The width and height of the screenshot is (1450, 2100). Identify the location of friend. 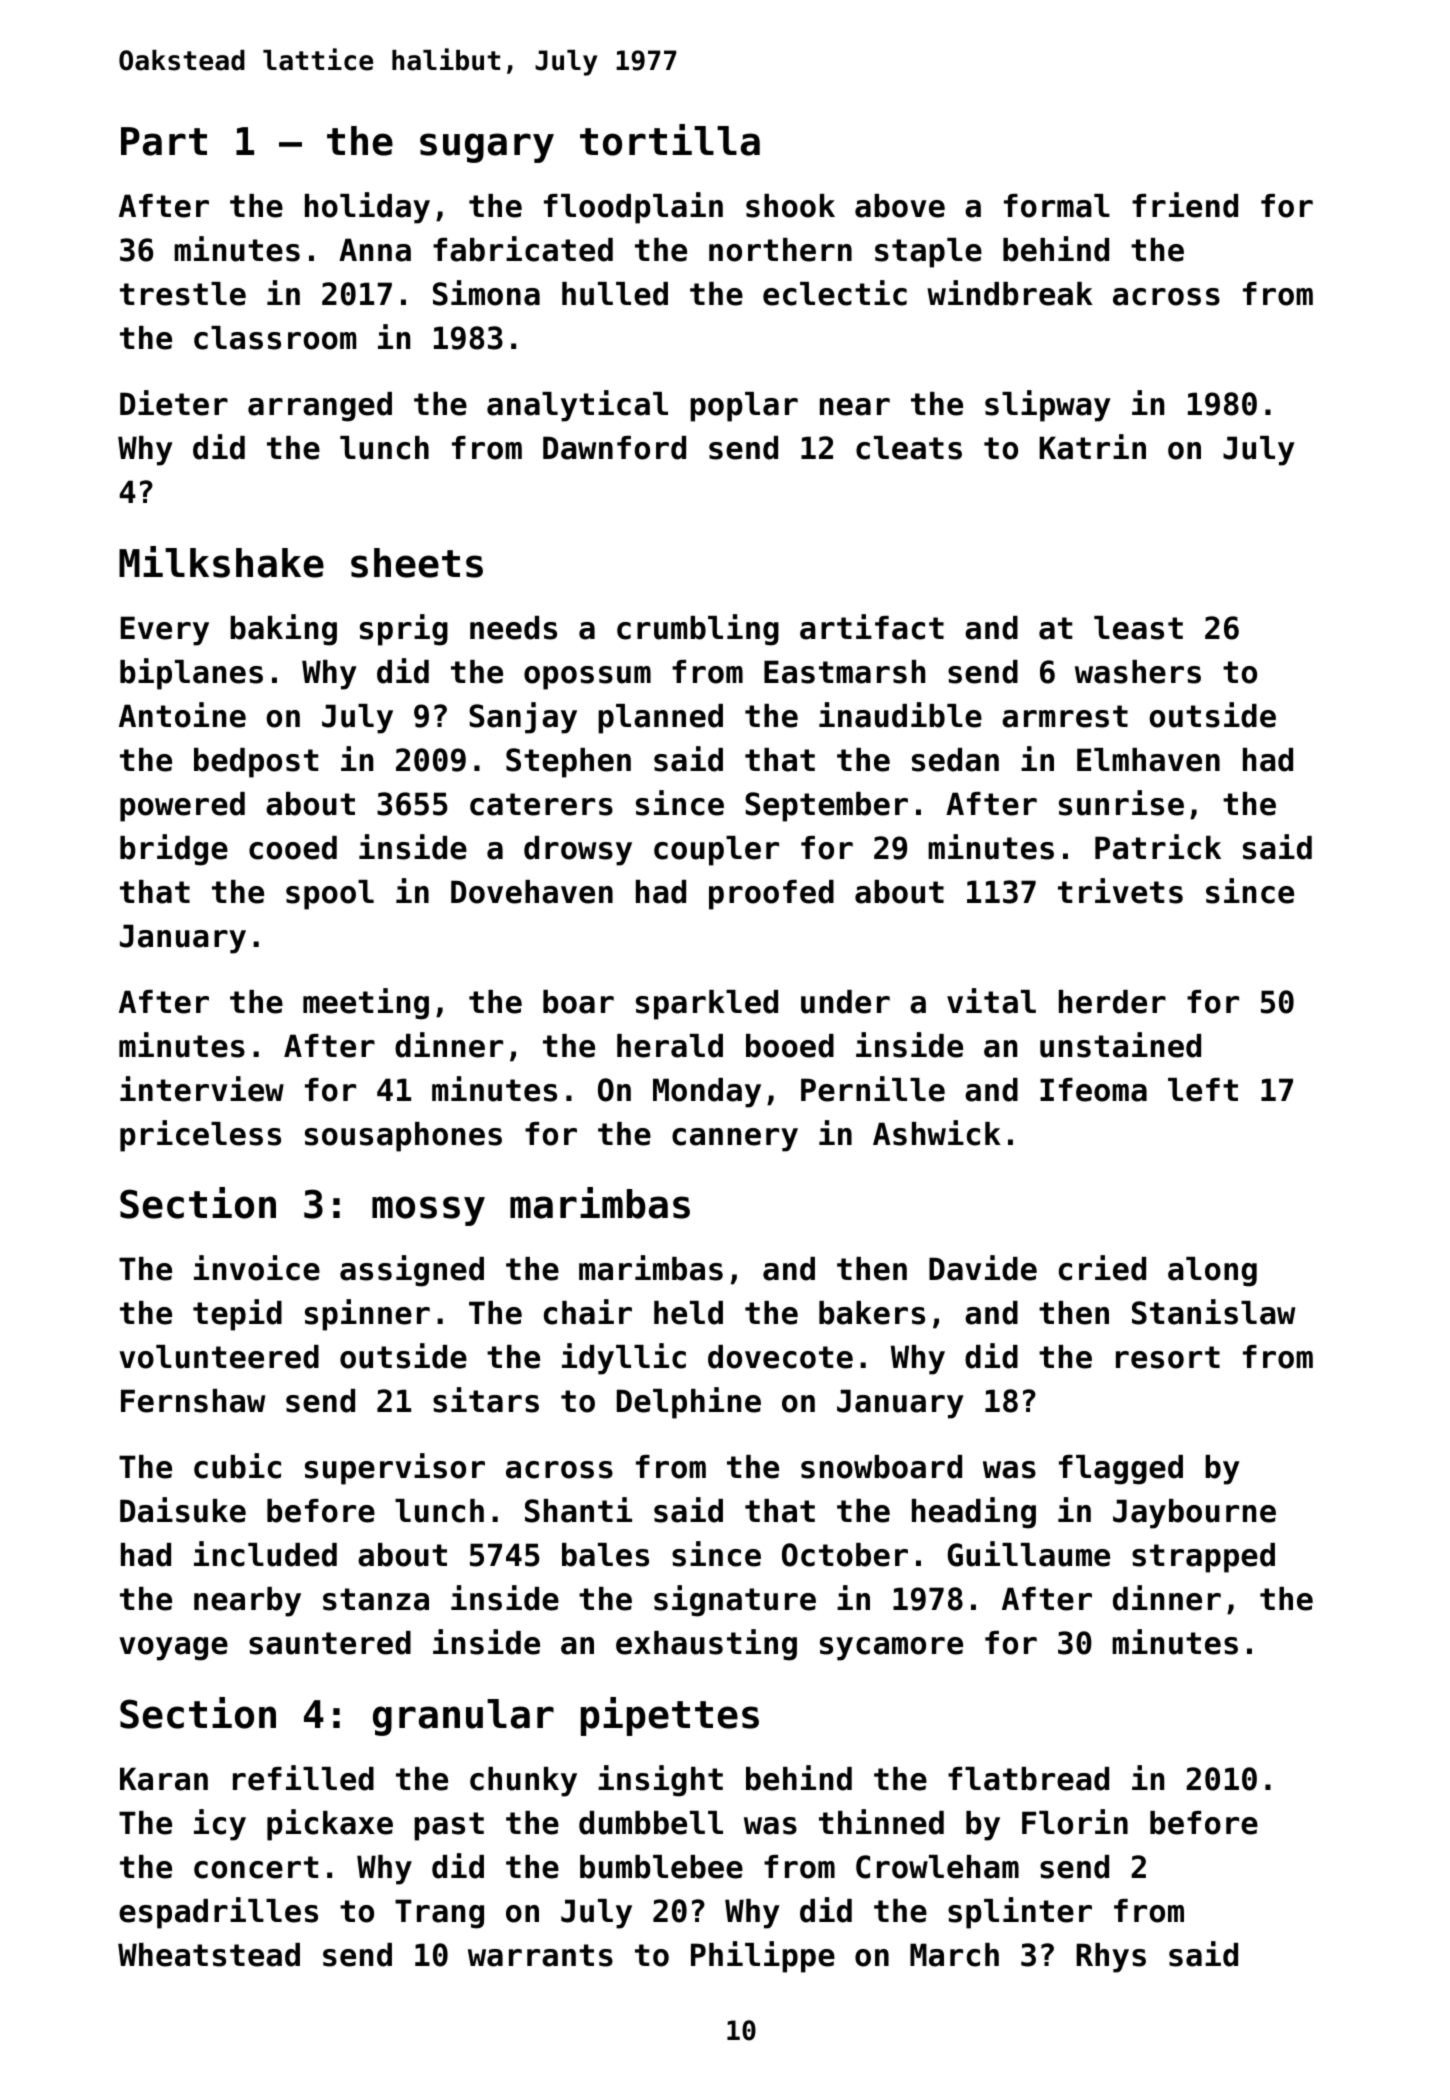
(1185, 205).
